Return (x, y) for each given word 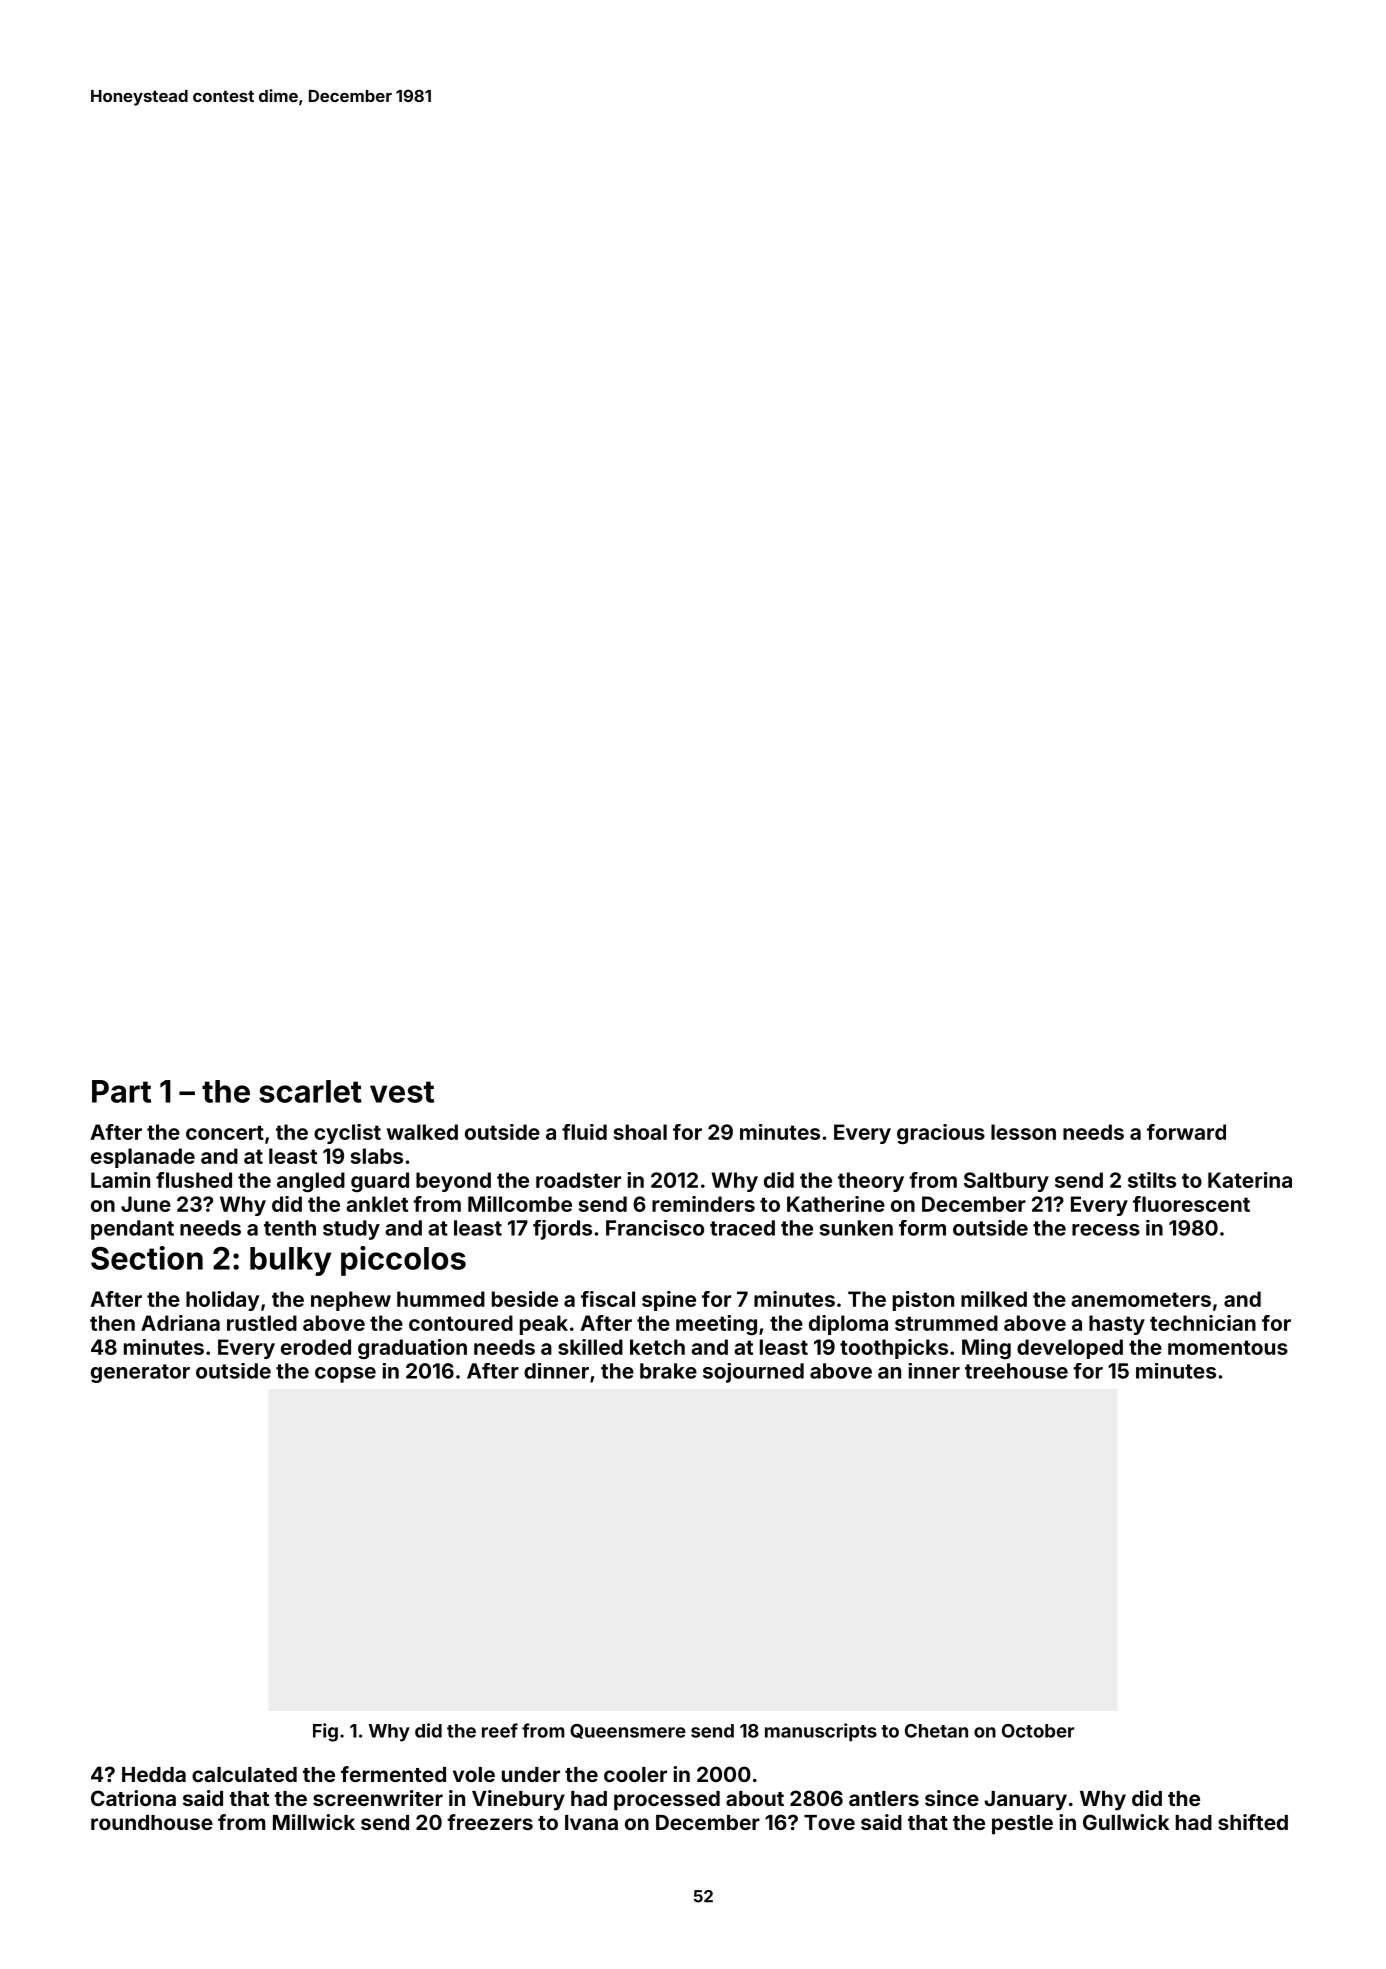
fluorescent (1191, 1204)
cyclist (347, 1134)
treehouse (1016, 1371)
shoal (640, 1132)
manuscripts (821, 1732)
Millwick (314, 1822)
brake (668, 1371)
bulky (291, 1261)
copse (345, 1375)
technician (1203, 1323)
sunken (856, 1228)
